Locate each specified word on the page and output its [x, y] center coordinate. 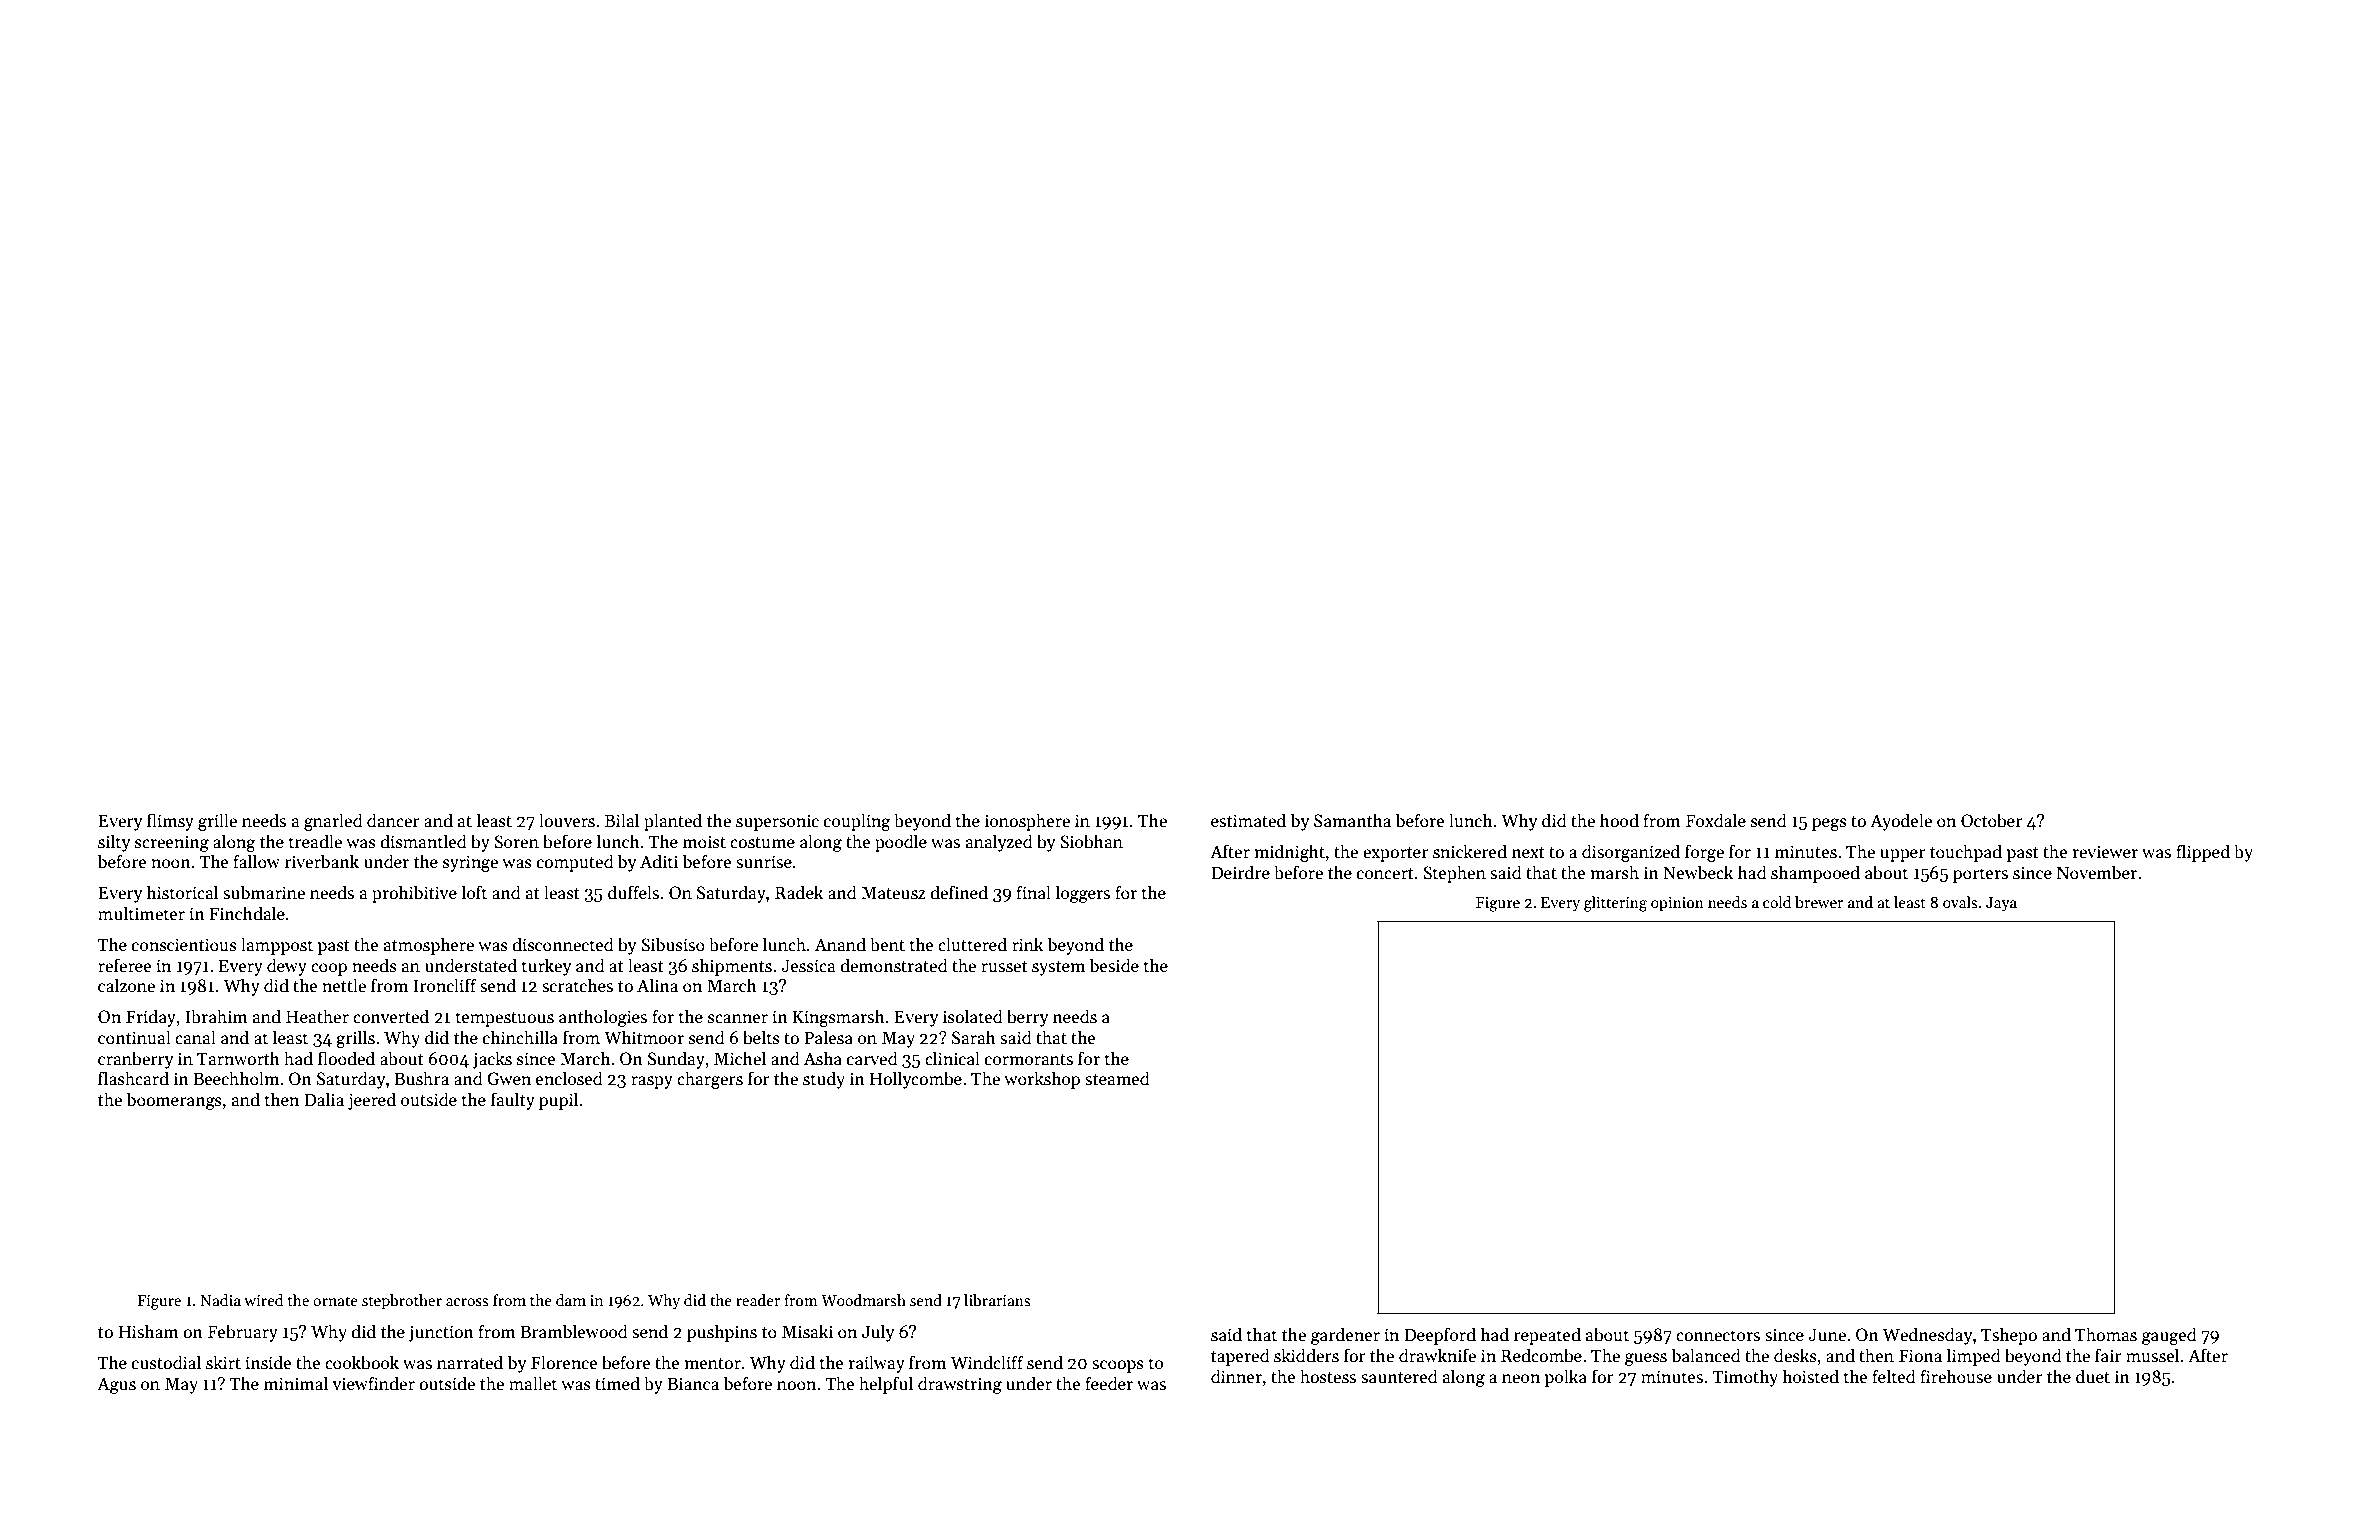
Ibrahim [216, 1016]
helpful [886, 1385]
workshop [1042, 1080]
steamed [1117, 1078]
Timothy [1745, 1378]
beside [1114, 965]
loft [474, 892]
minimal [296, 1383]
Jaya [2001, 904]
